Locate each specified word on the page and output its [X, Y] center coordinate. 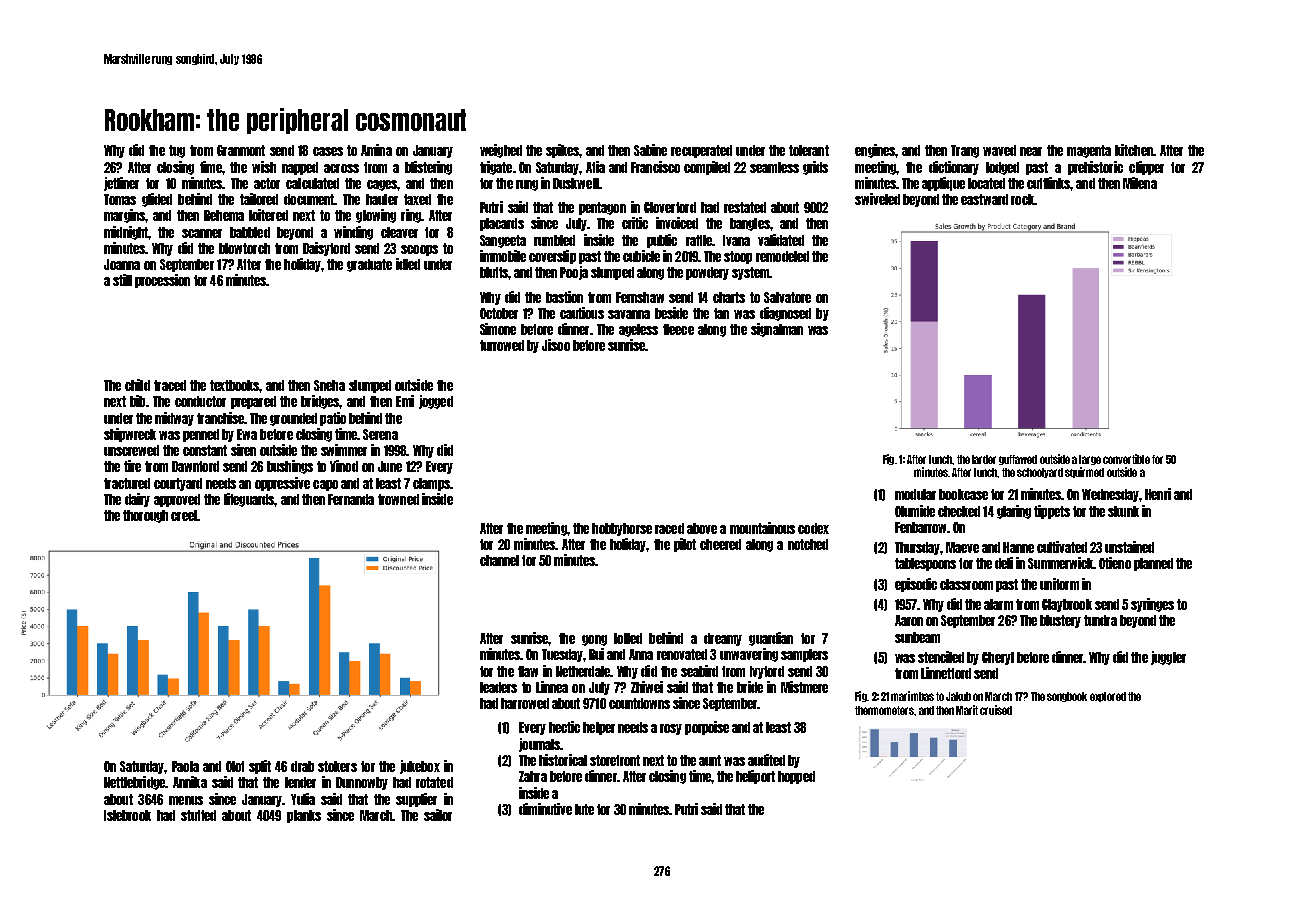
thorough [145, 516]
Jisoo [556, 345]
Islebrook [127, 815]
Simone [498, 329]
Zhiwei [647, 687]
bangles [750, 224]
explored [1108, 697]
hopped [796, 777]
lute [584, 809]
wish [264, 167]
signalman [777, 330]
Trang [965, 151]
